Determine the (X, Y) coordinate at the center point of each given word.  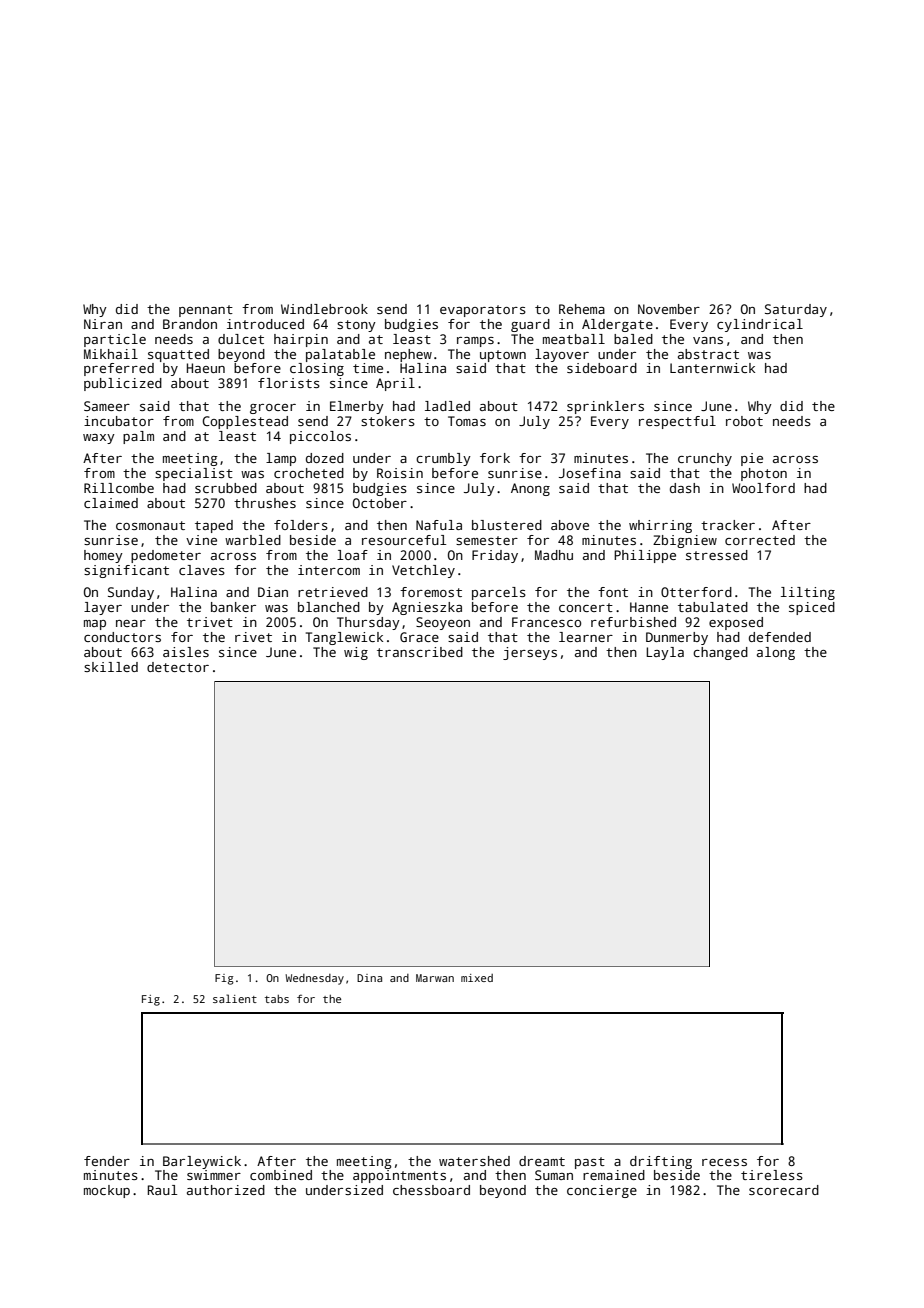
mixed (477, 978)
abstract (708, 354)
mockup (107, 1191)
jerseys (530, 653)
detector (178, 667)
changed (720, 653)
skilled (111, 667)
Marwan (435, 978)
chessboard (431, 1190)
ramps (475, 342)
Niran (103, 324)
